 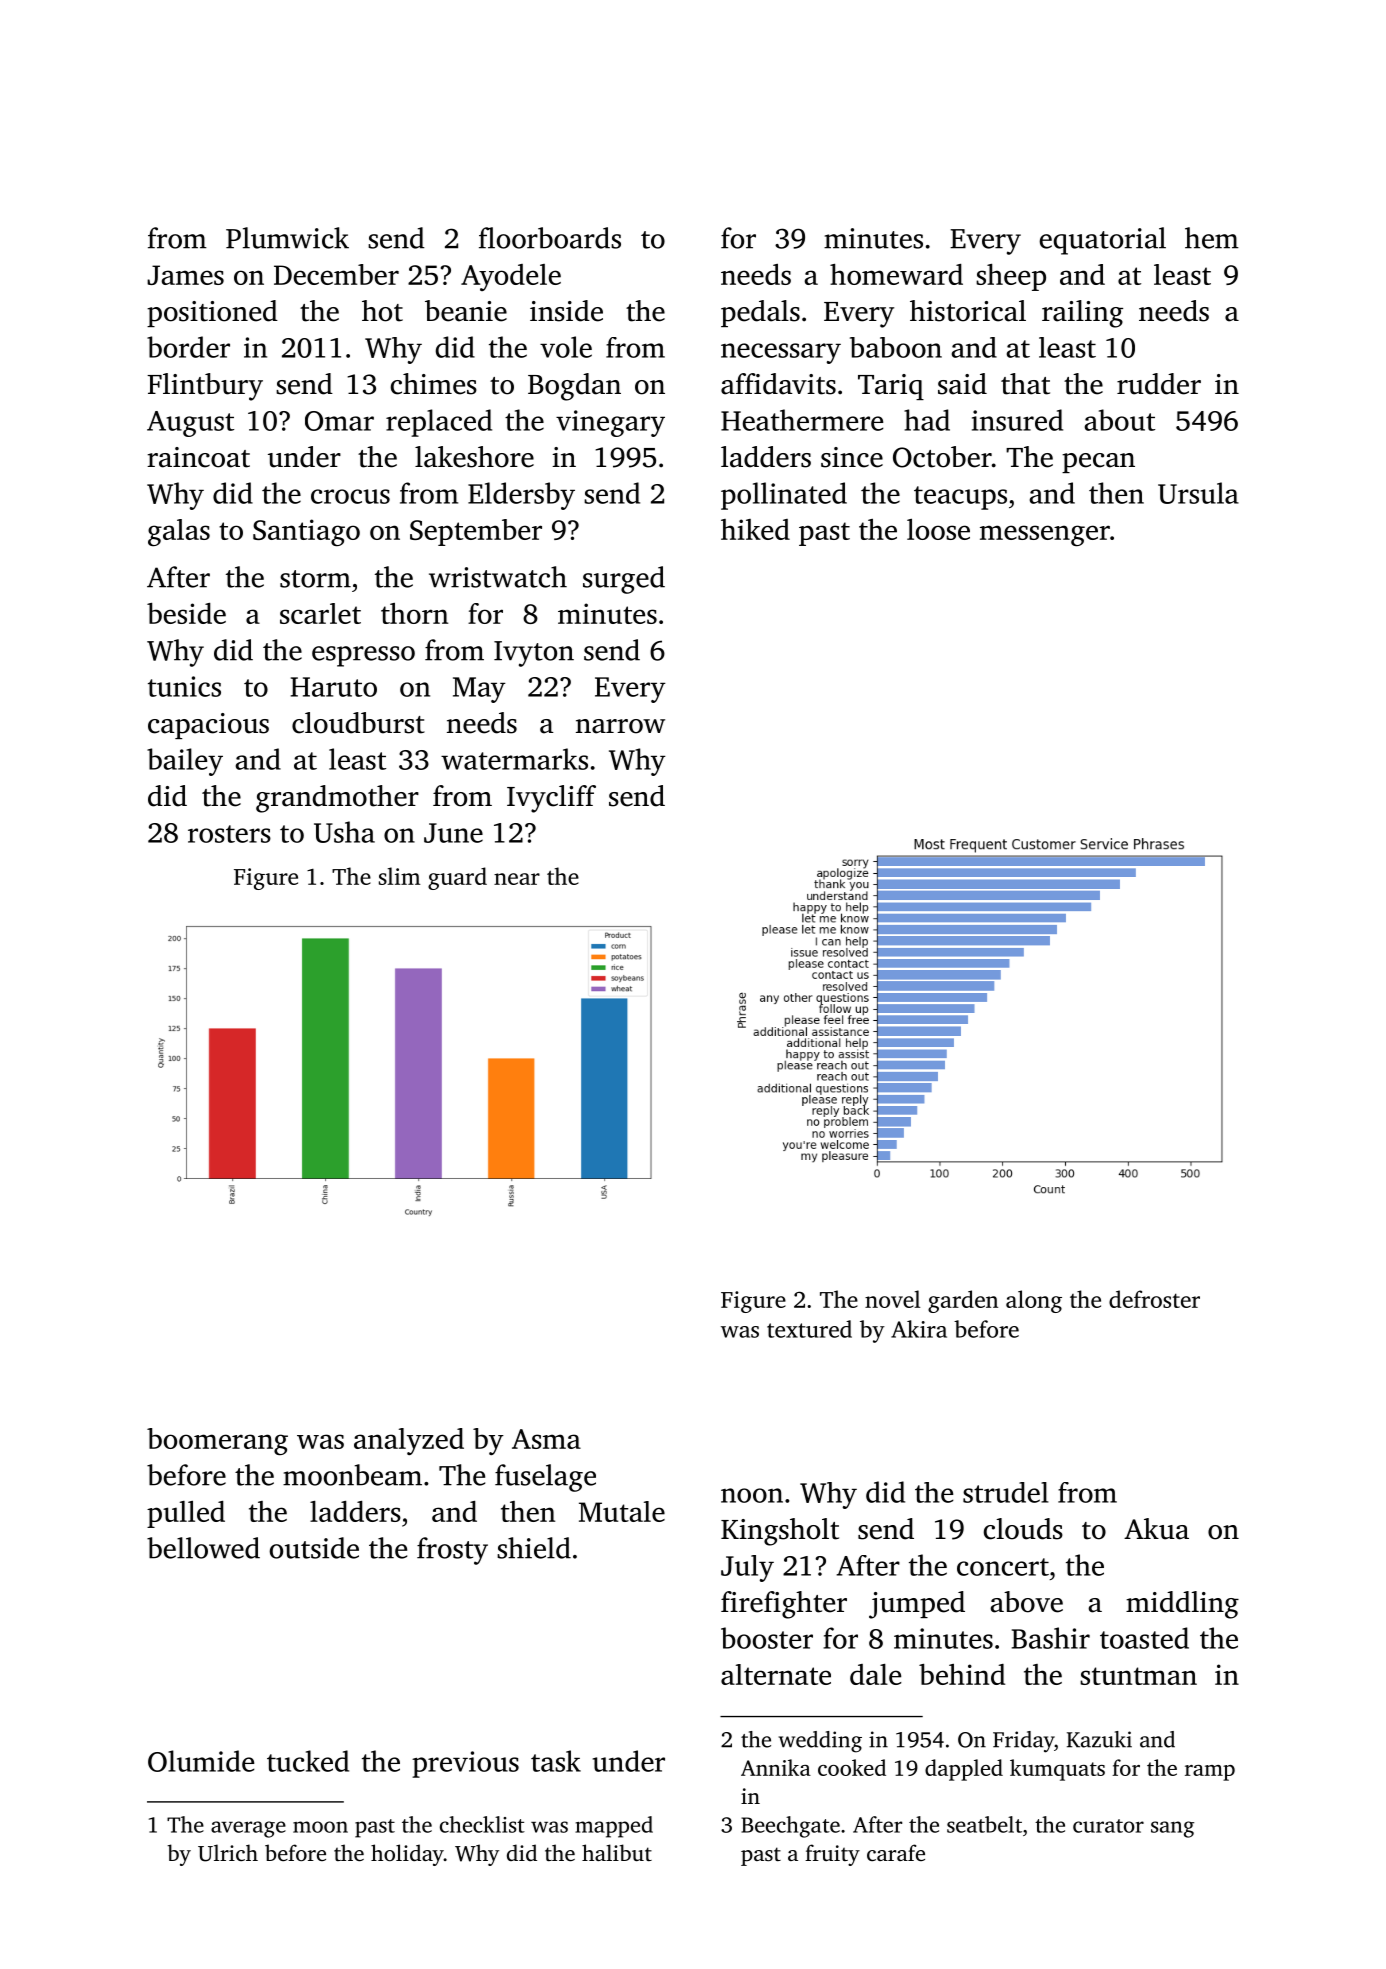 I want to click on fruity, so click(x=832, y=1855).
